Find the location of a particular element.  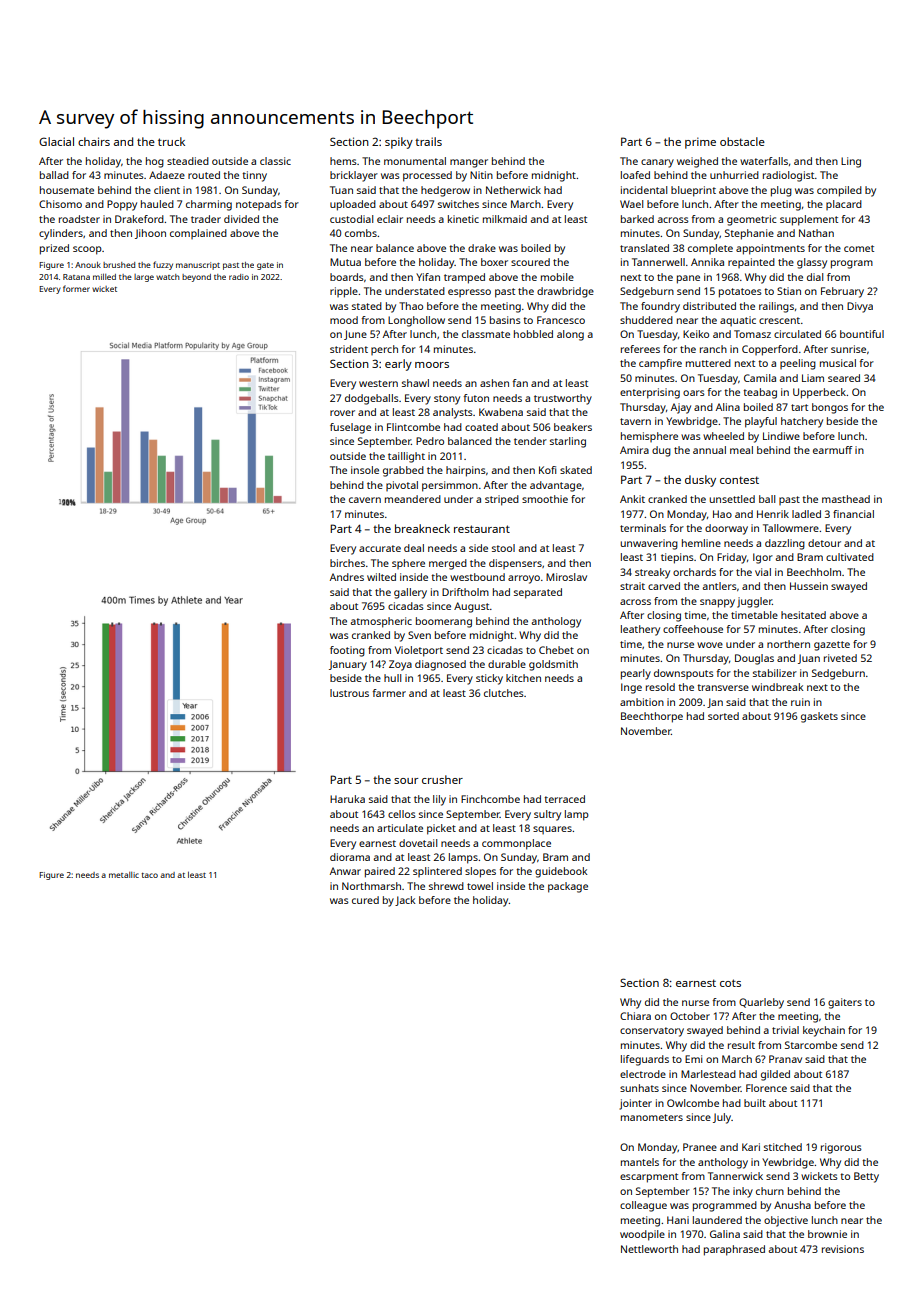

metallic is located at coordinates (124, 875).
